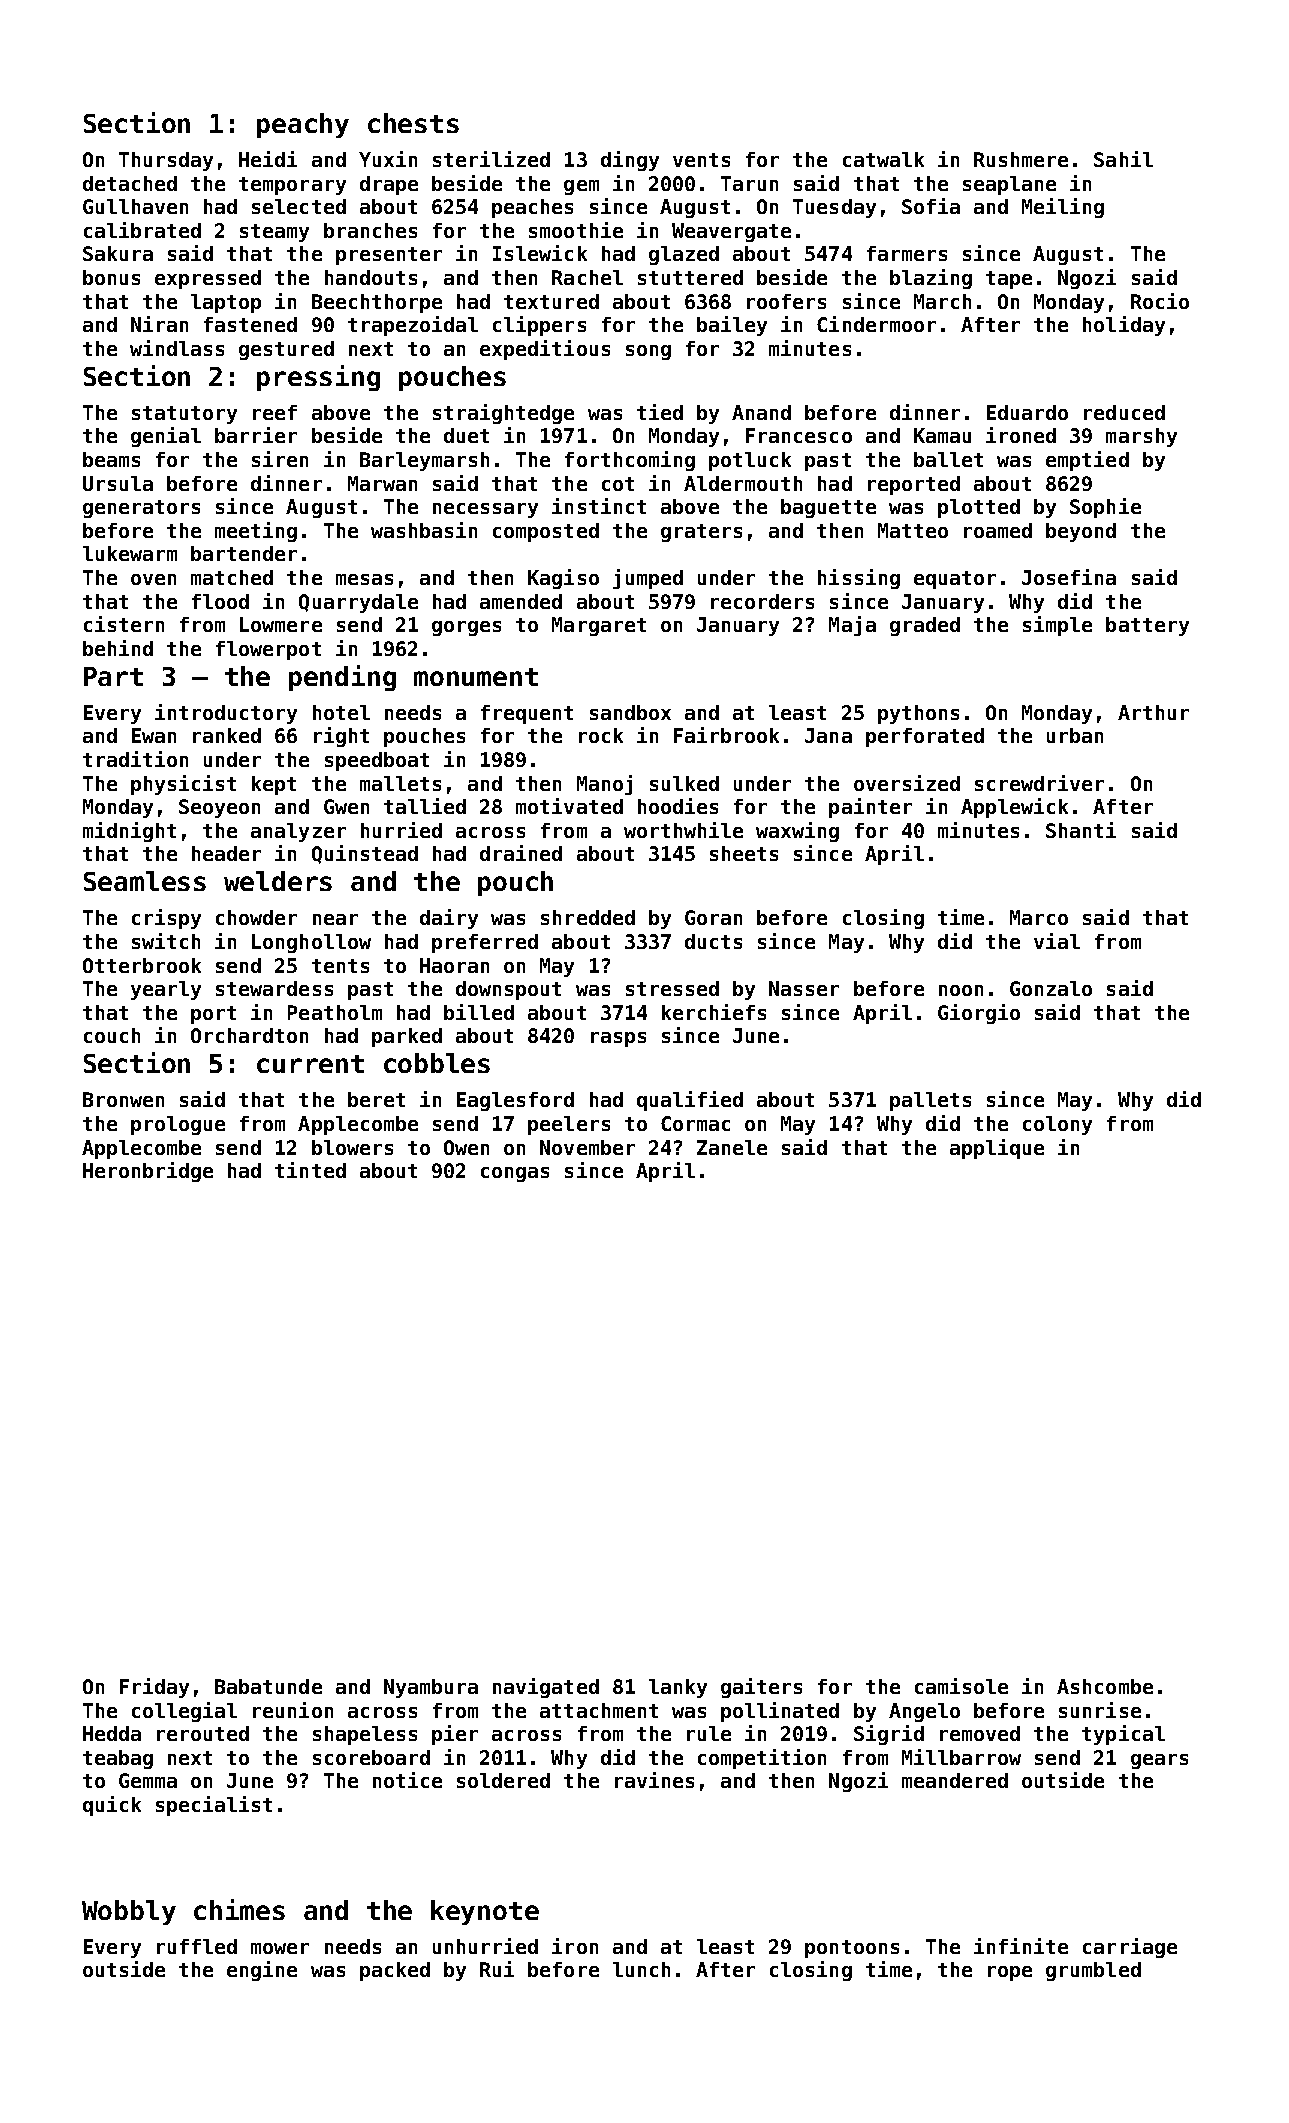 The image size is (1289, 2123). Describe the element at coordinates (678, 1688) in the document. I see `lanky` at that location.
